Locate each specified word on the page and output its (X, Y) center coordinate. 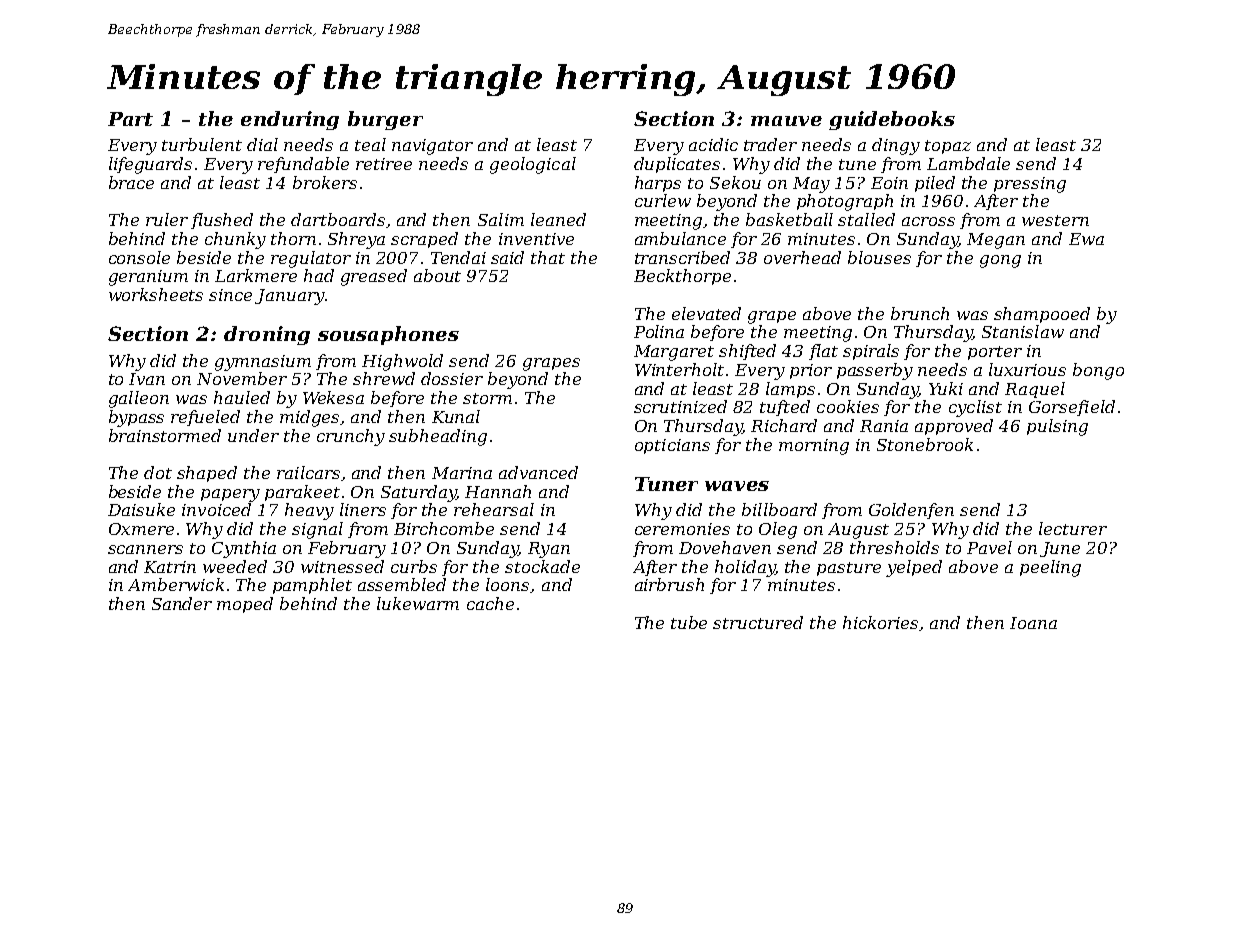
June (1060, 549)
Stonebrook (925, 444)
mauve (786, 121)
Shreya (356, 240)
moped (245, 605)
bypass (136, 418)
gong (1000, 261)
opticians (672, 446)
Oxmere (141, 529)
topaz (948, 147)
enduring (290, 120)
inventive (536, 239)
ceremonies (682, 529)
